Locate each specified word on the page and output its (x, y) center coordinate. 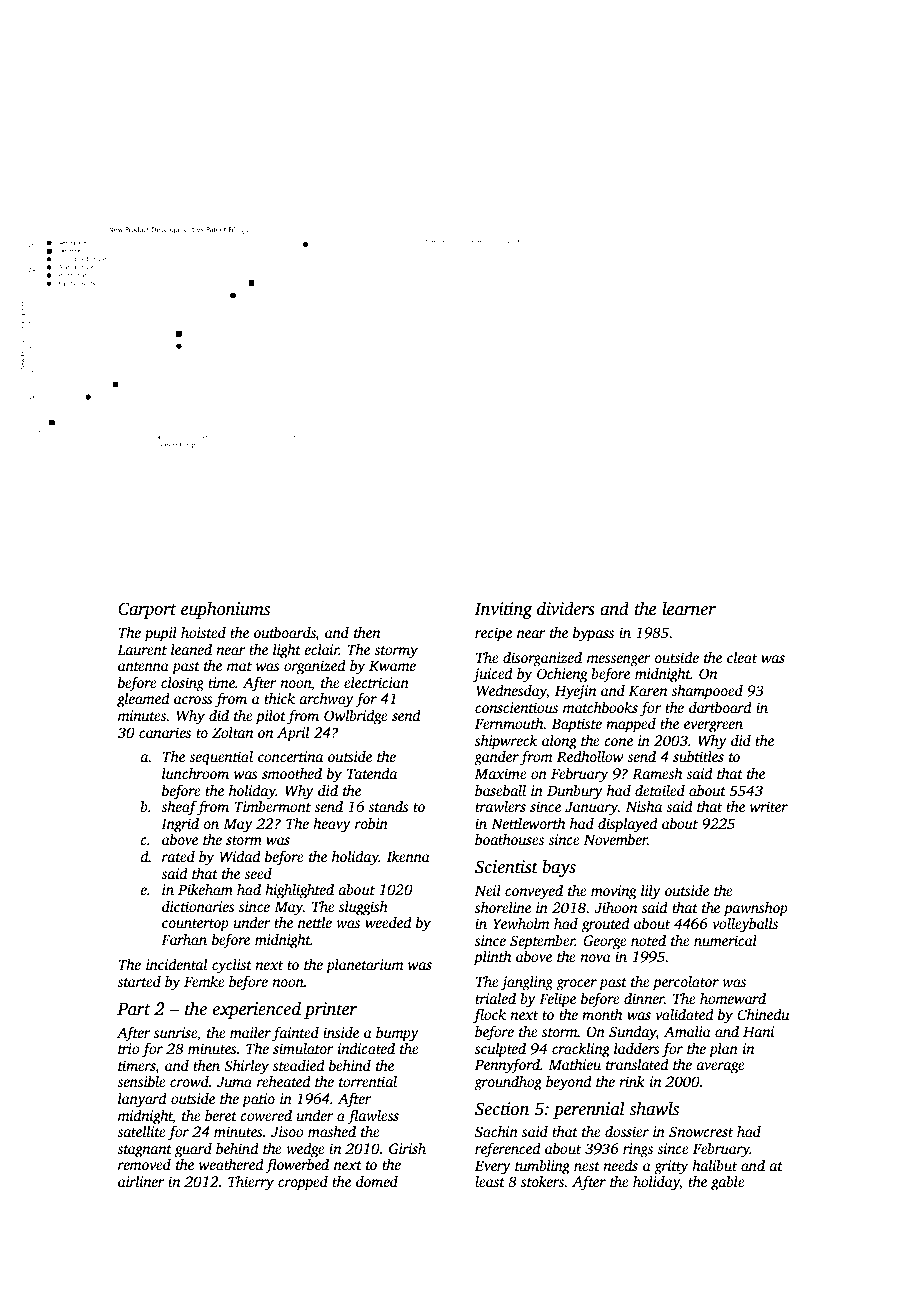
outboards (285, 633)
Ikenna (408, 856)
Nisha (644, 806)
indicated (366, 1048)
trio (129, 1048)
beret (221, 1115)
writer (769, 806)
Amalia (687, 1031)
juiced (493, 675)
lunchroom (195, 773)
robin (371, 823)
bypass (593, 634)
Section (502, 1109)
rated (178, 856)
